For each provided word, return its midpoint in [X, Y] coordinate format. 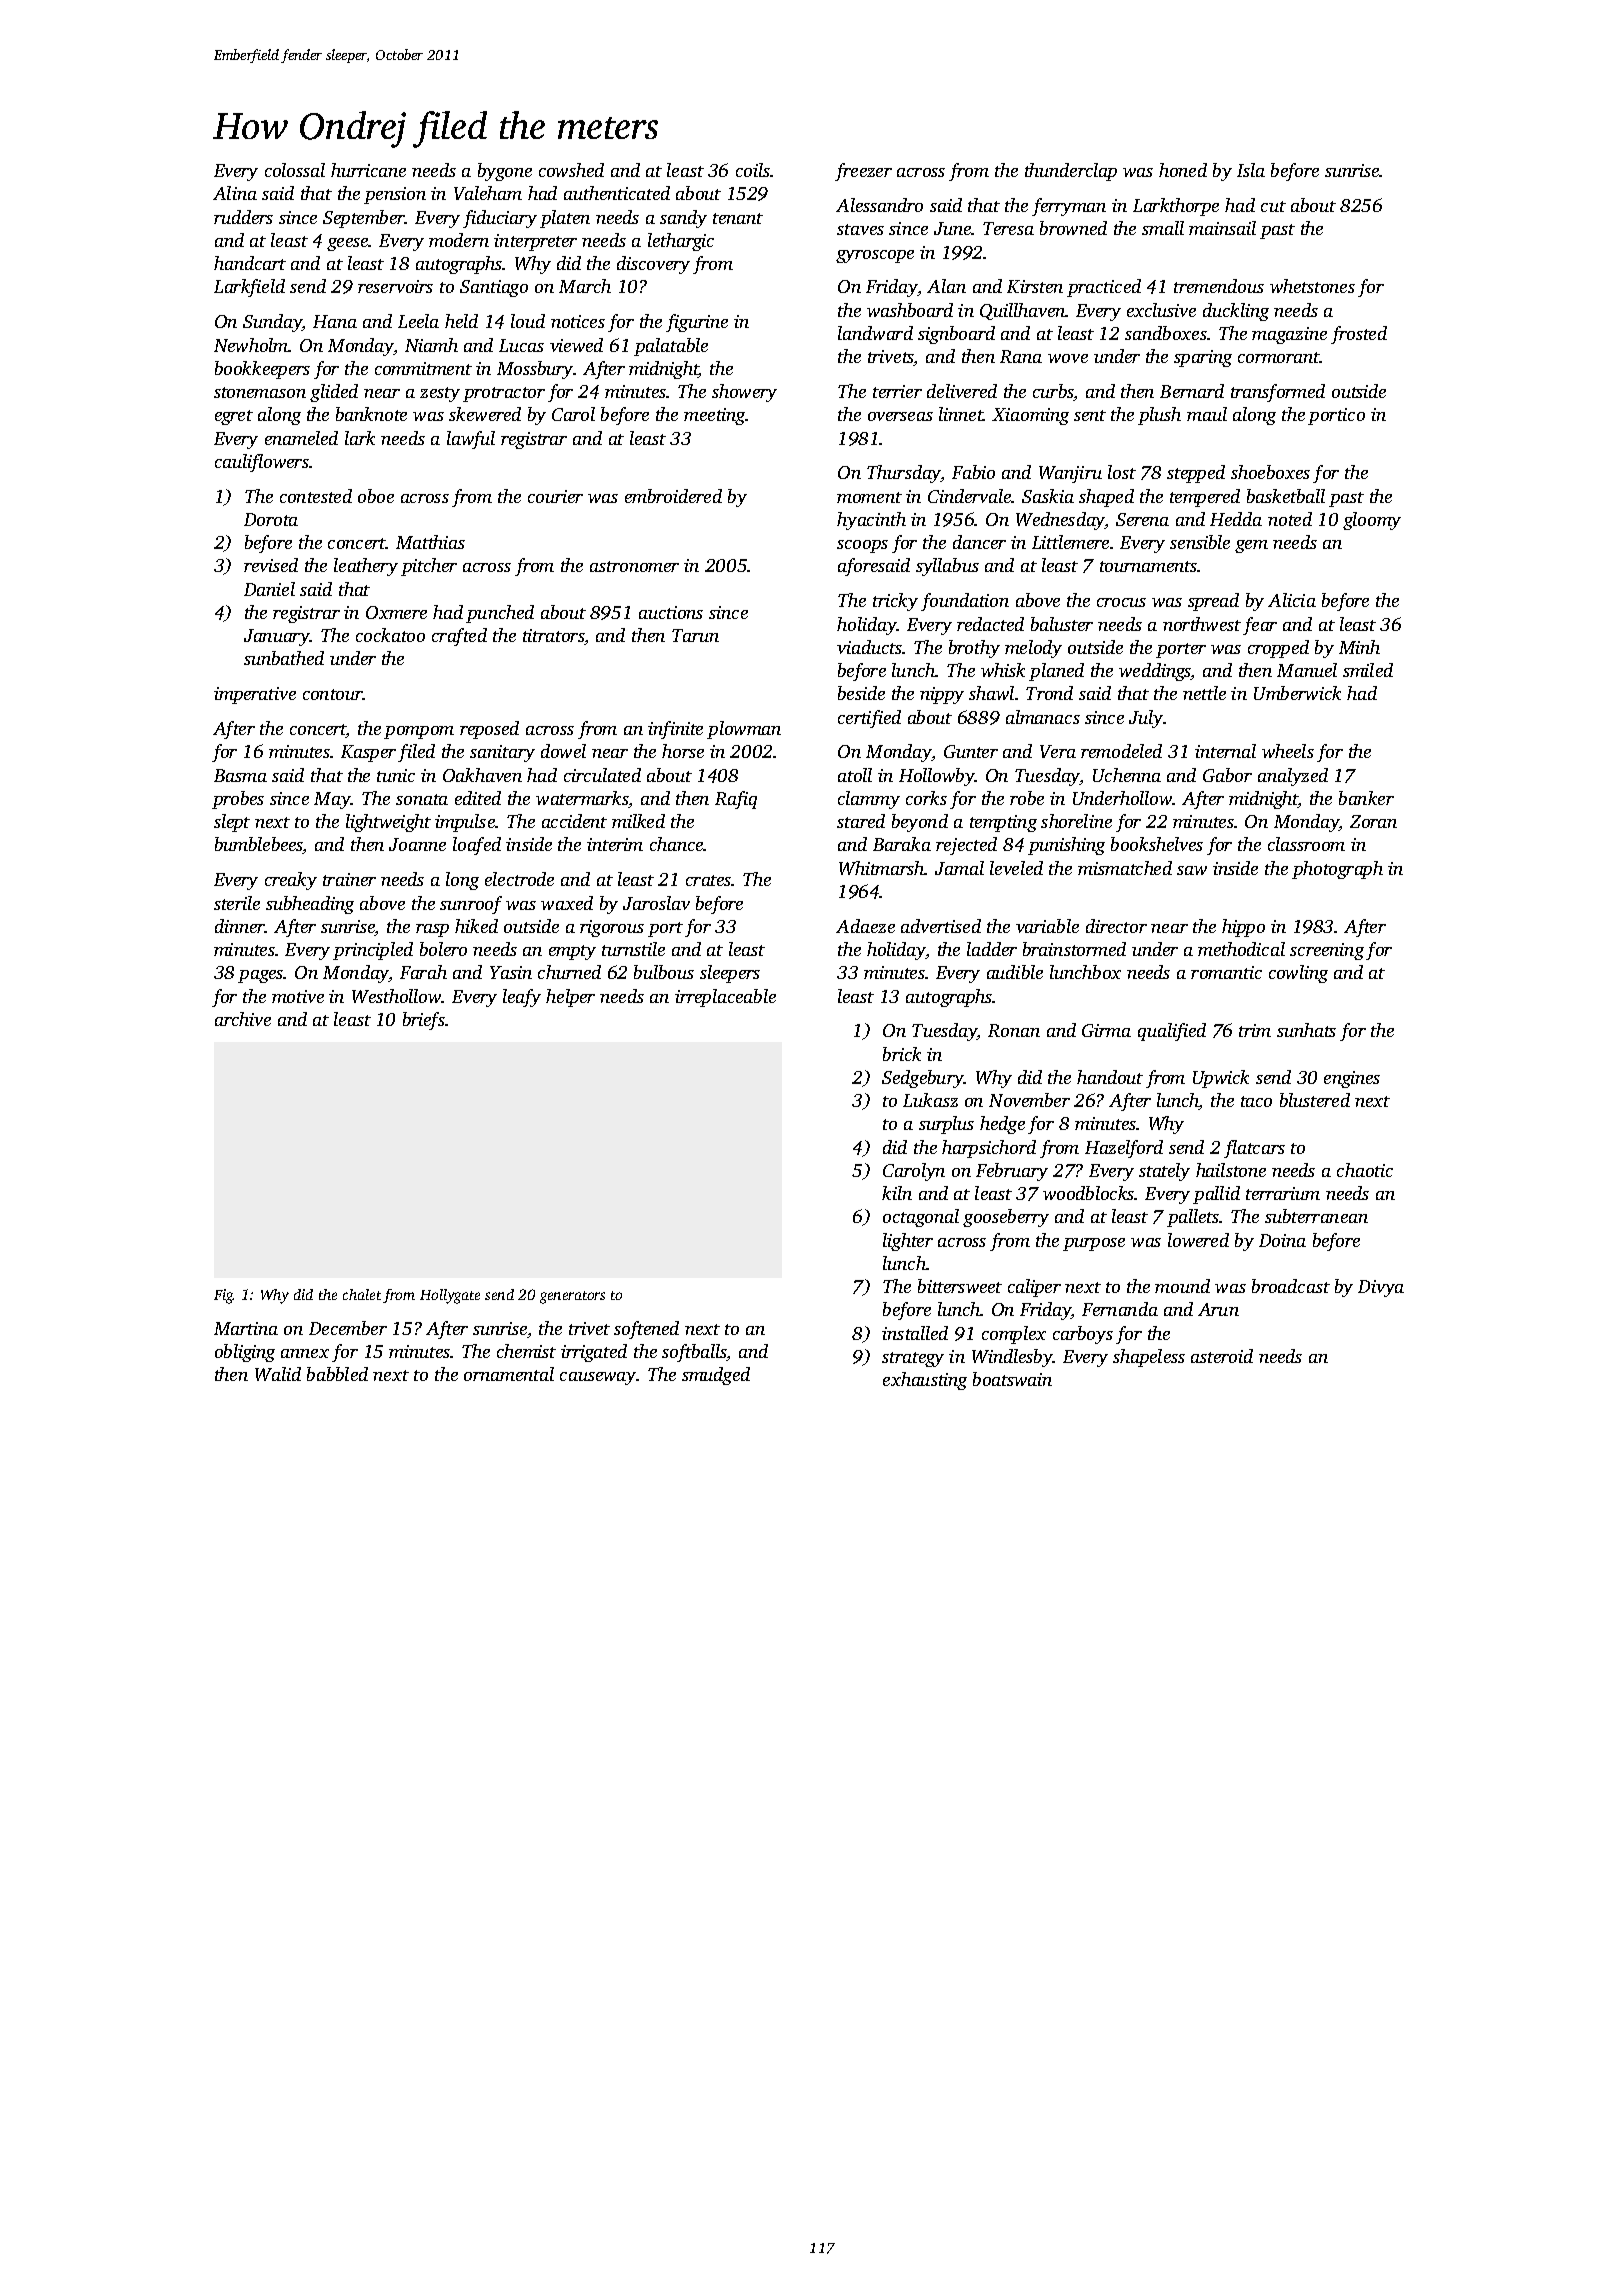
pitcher [429, 567]
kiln [897, 1193]
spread [1213, 602]
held [461, 321]
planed [1056, 672]
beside [861, 693]
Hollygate [450, 1296]
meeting [715, 416]
